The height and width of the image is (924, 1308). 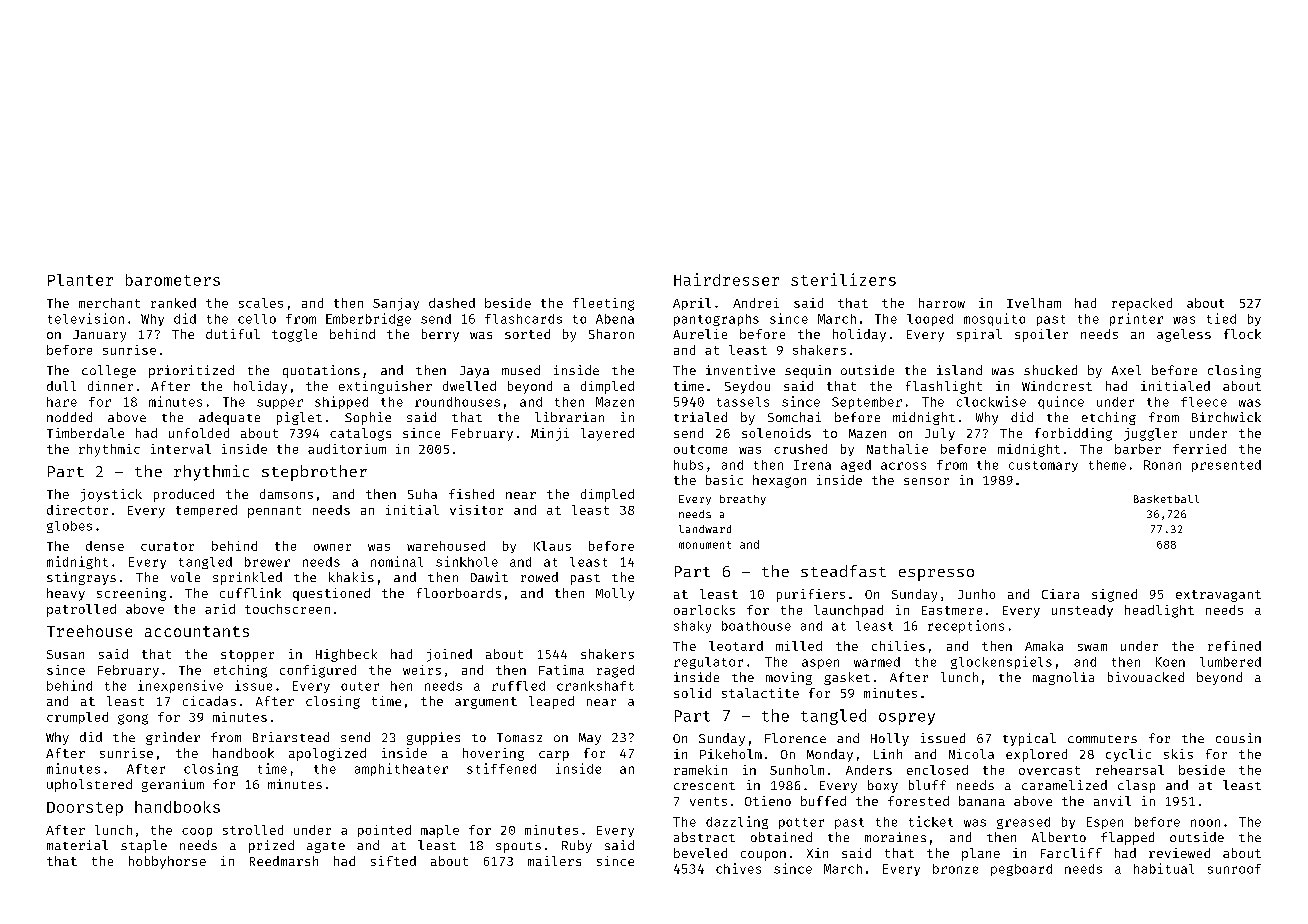 I want to click on chives, so click(x=738, y=868).
